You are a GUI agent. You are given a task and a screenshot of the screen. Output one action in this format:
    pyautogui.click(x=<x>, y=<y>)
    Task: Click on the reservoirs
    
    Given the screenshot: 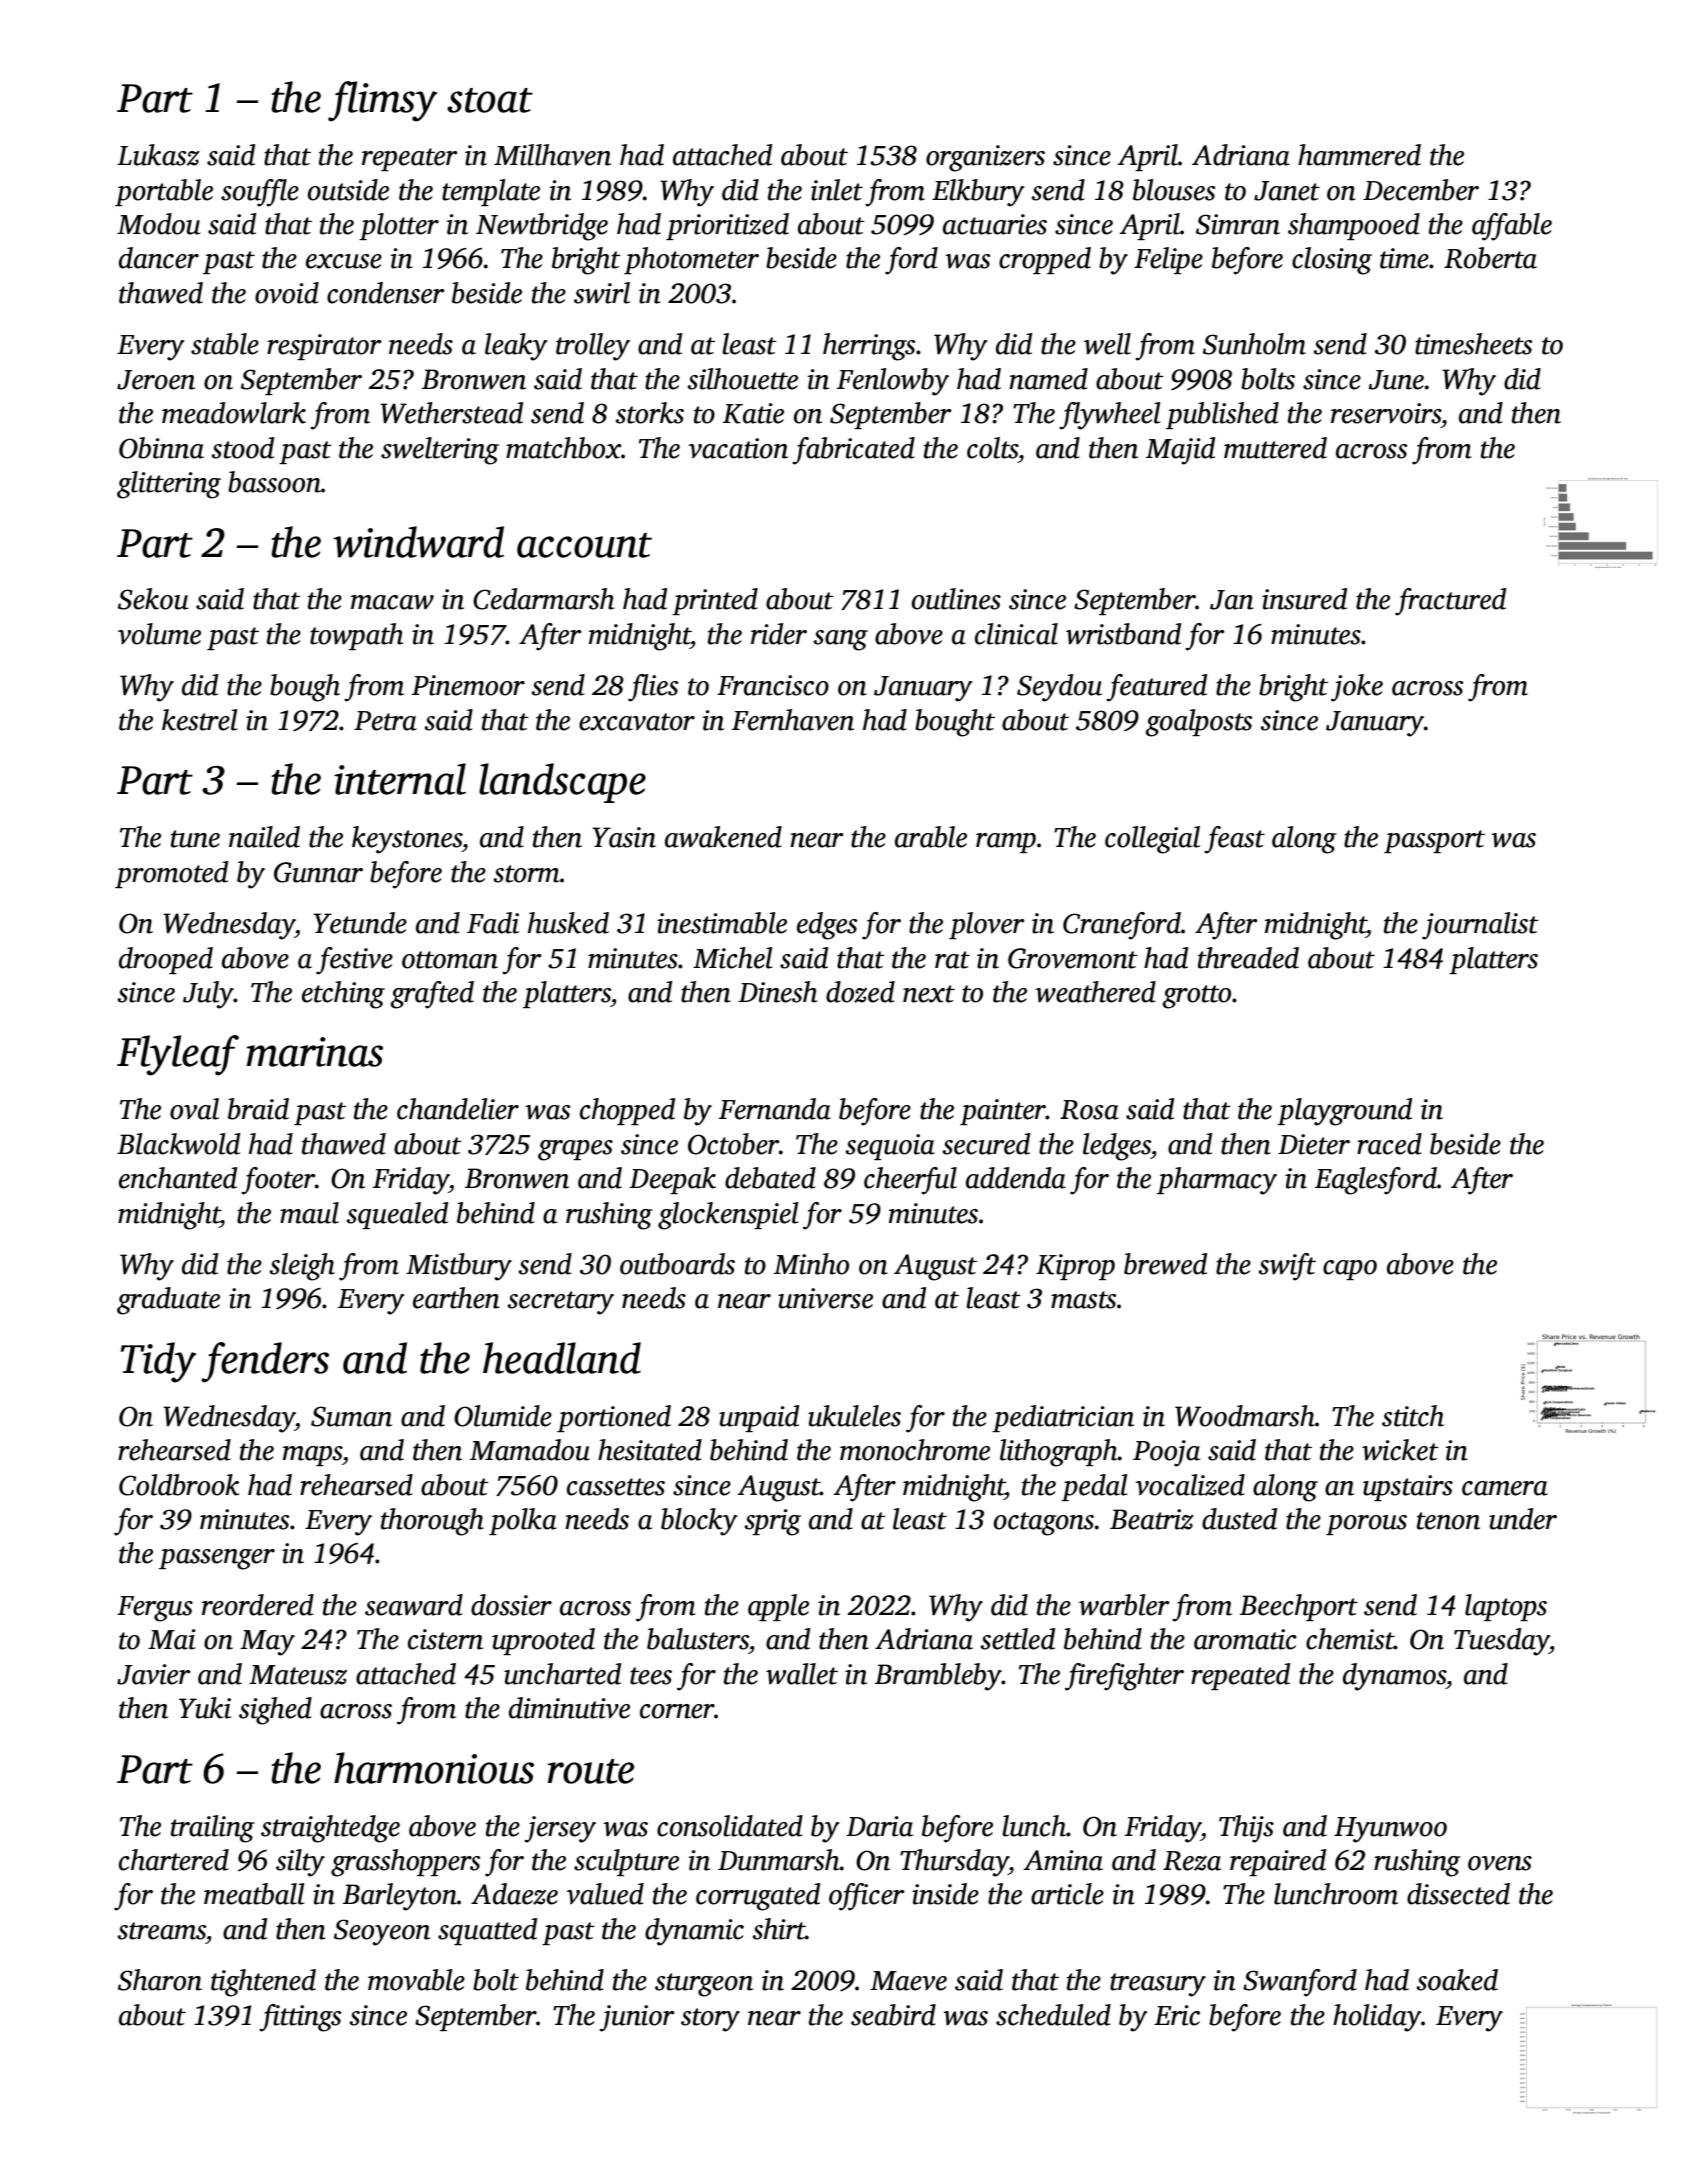 What is the action you would take?
    pyautogui.click(x=1386, y=413)
